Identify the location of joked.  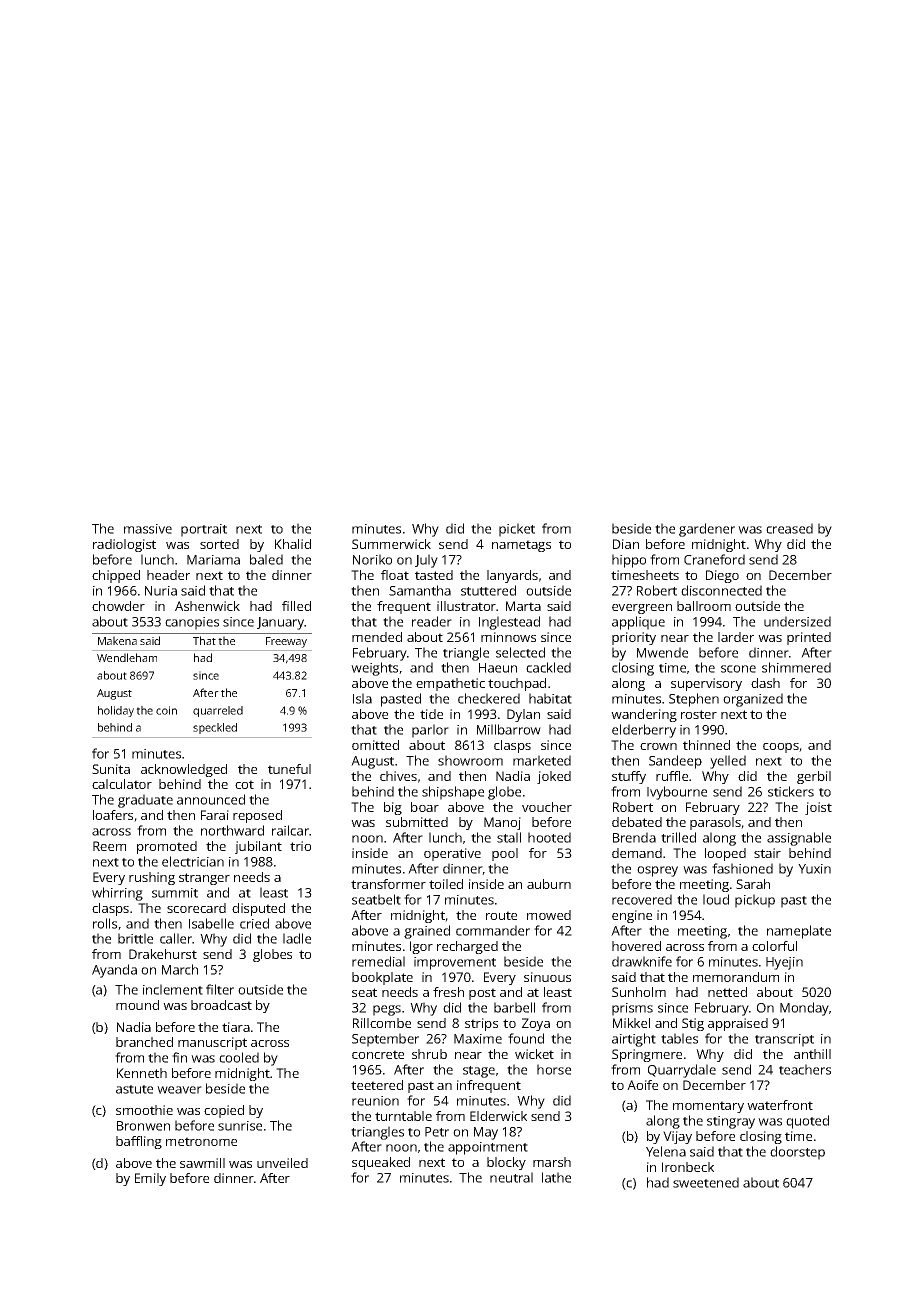
(554, 777).
